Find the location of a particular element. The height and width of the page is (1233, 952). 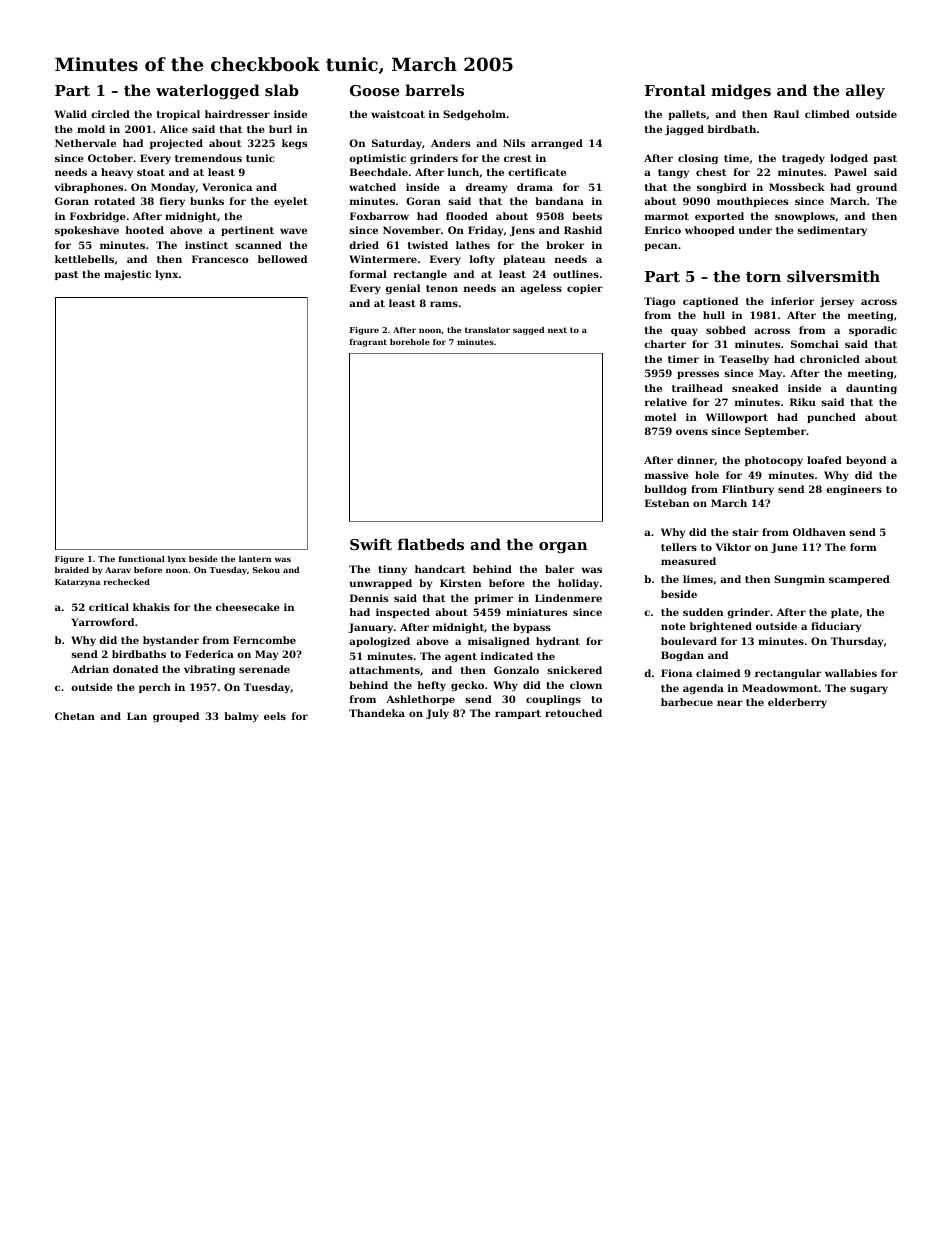

kettlebells is located at coordinates (84, 259).
